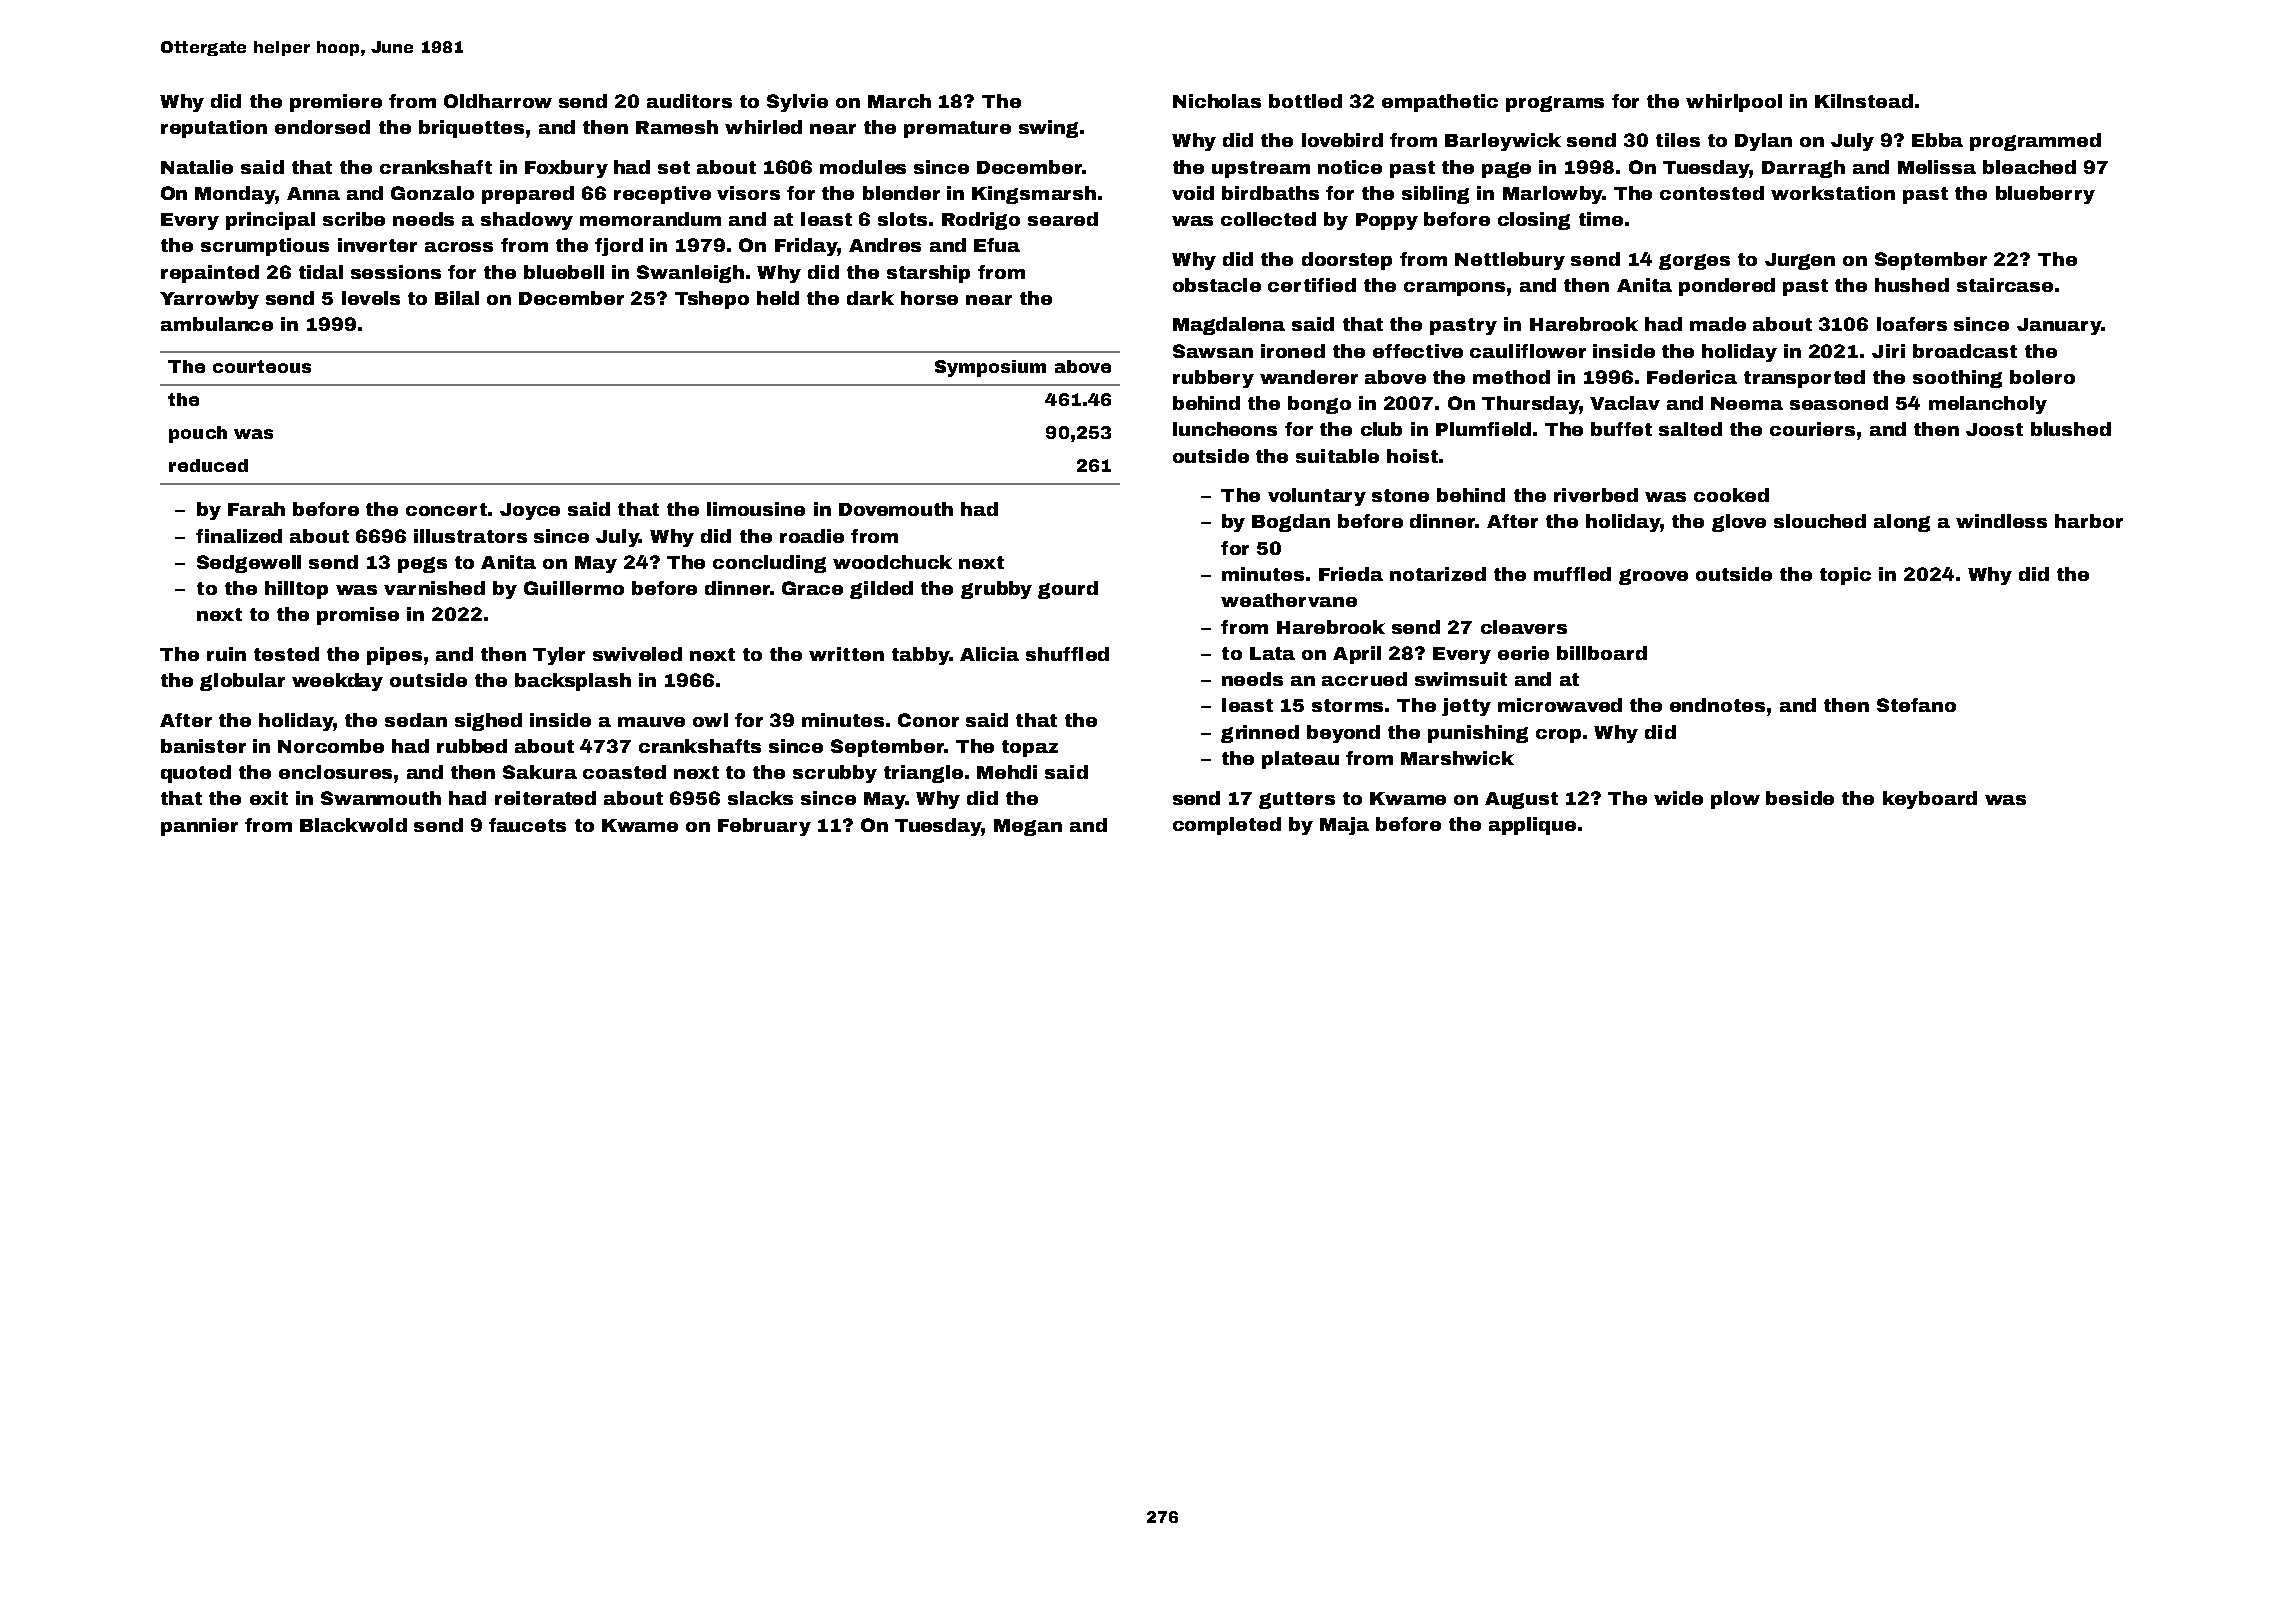 Image resolution: width=2292 pixels, height=1620 pixels. What do you see at coordinates (530, 511) in the document?
I see `Joyce` at bounding box center [530, 511].
